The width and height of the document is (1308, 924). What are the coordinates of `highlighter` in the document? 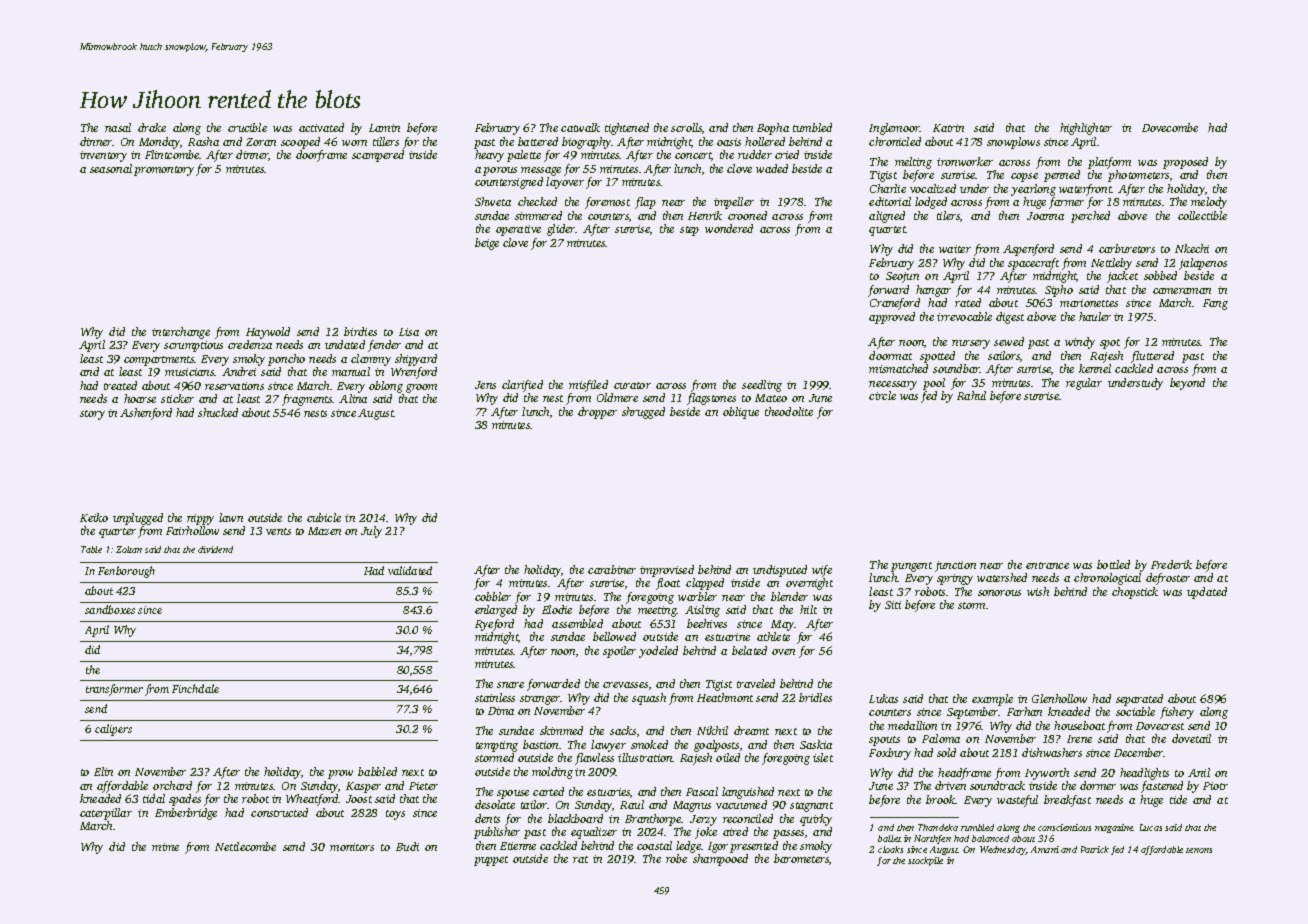 It's located at (1086, 129).
